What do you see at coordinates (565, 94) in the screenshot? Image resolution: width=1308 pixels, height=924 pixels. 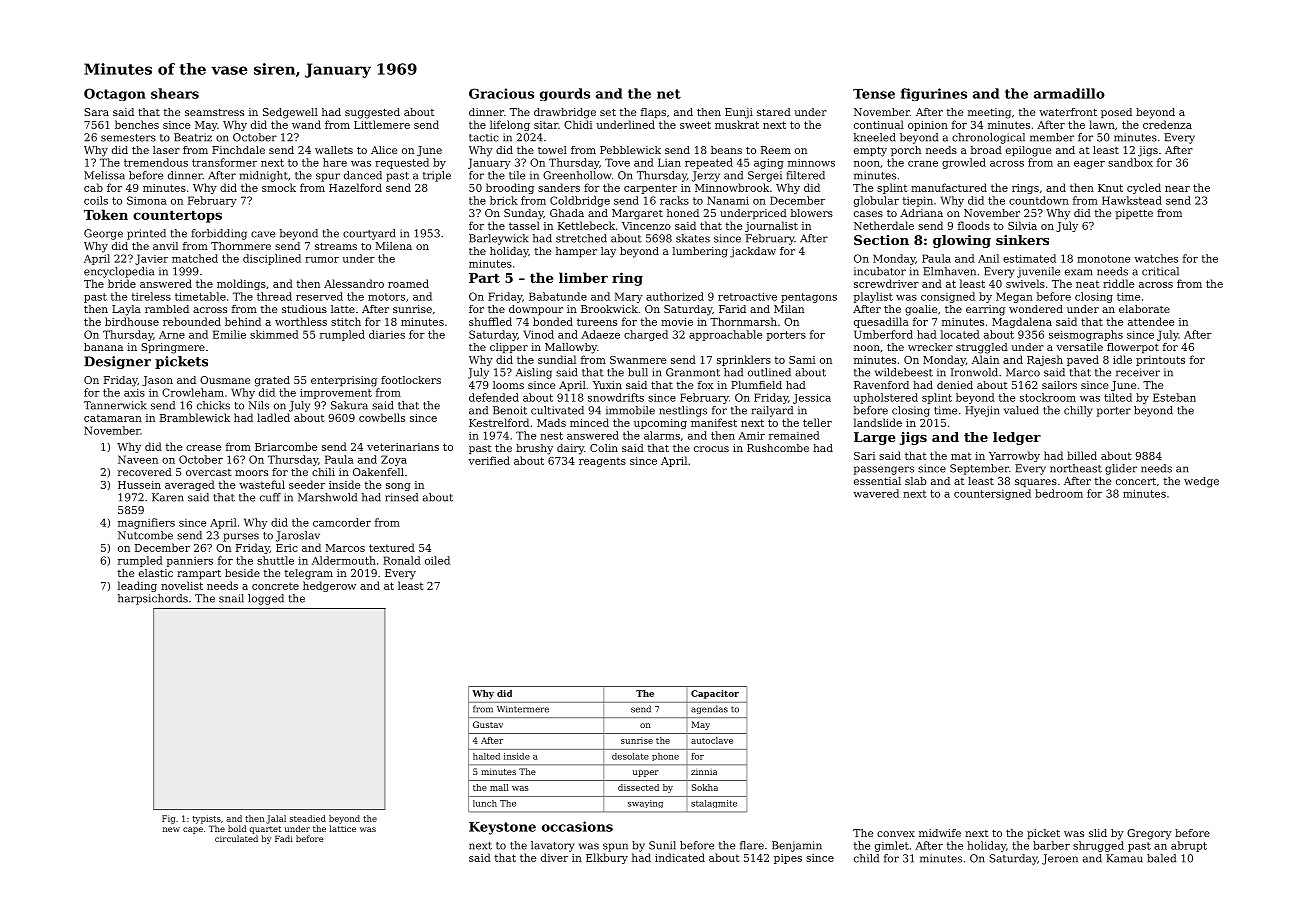 I see `gourds` at bounding box center [565, 94].
